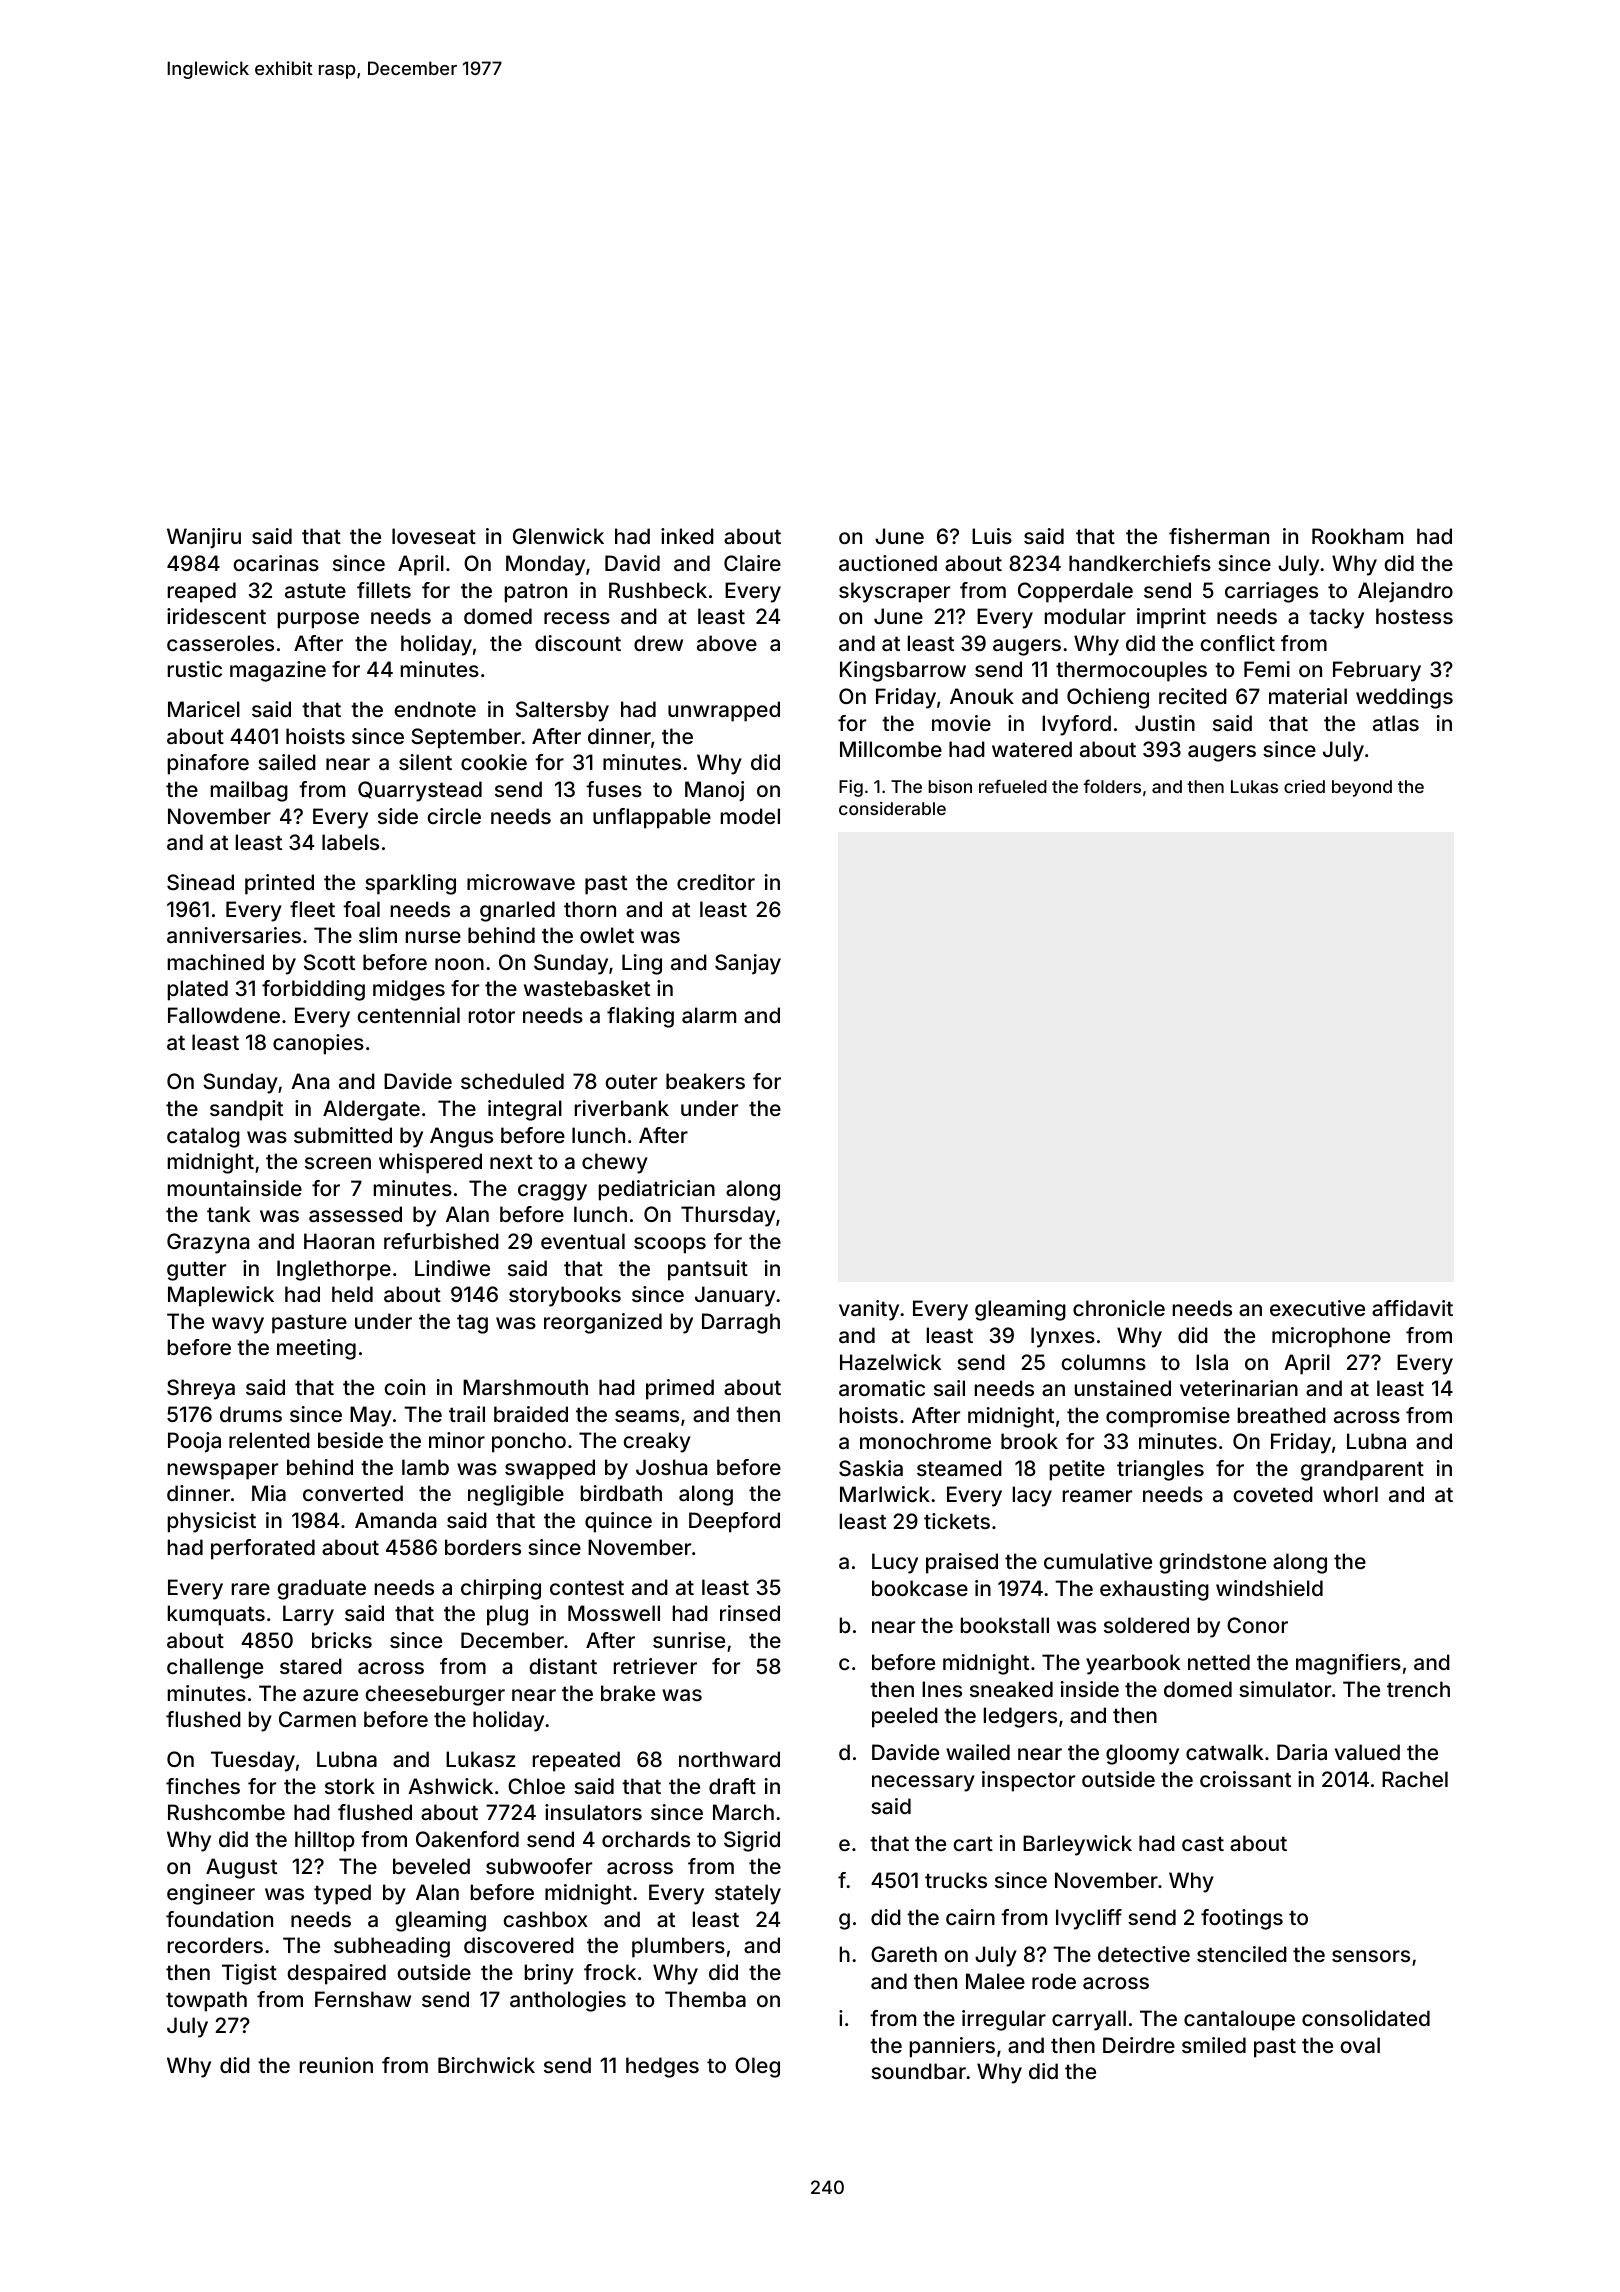  Describe the element at coordinates (336, 2065) in the page. I see `reunion` at that location.
